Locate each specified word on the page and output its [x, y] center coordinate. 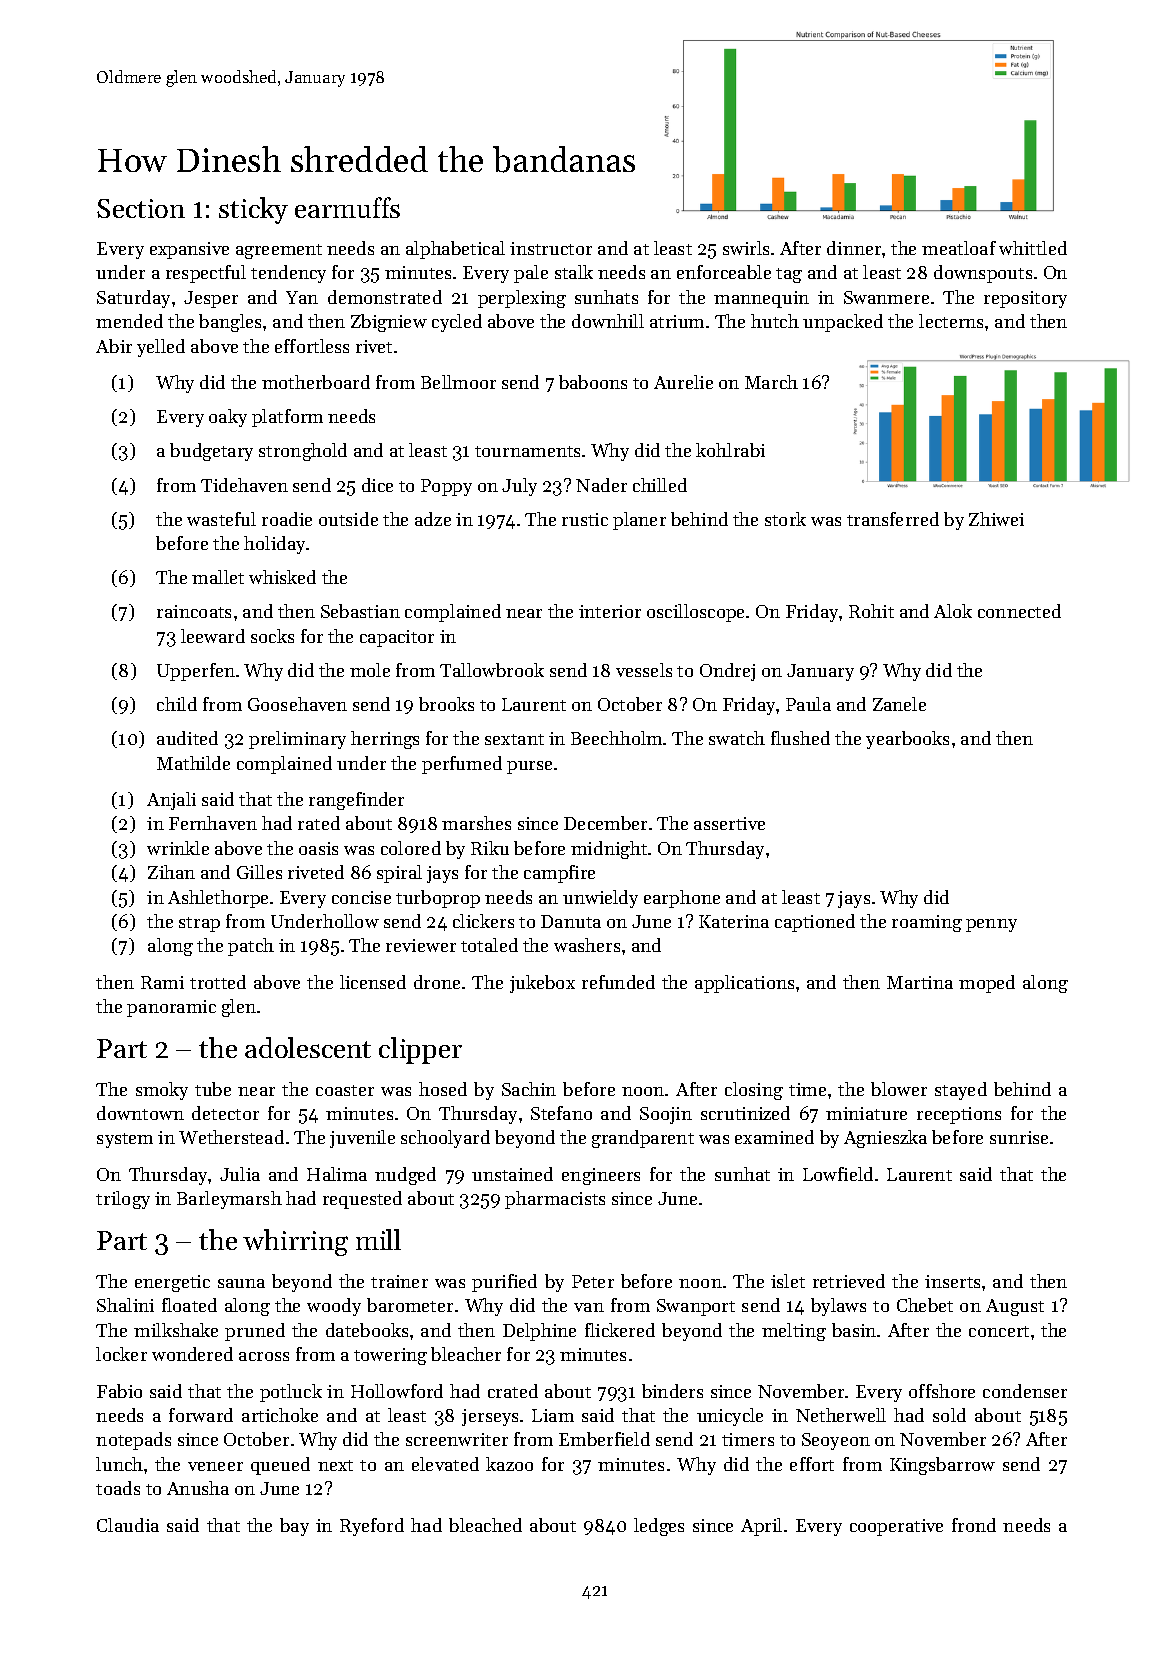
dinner [854, 248]
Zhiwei [996, 519]
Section [141, 208]
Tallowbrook [492, 670]
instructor [551, 248]
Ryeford [372, 1527]
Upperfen [196, 672]
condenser [1025, 1391]
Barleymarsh [229, 1200]
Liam [553, 1415]
